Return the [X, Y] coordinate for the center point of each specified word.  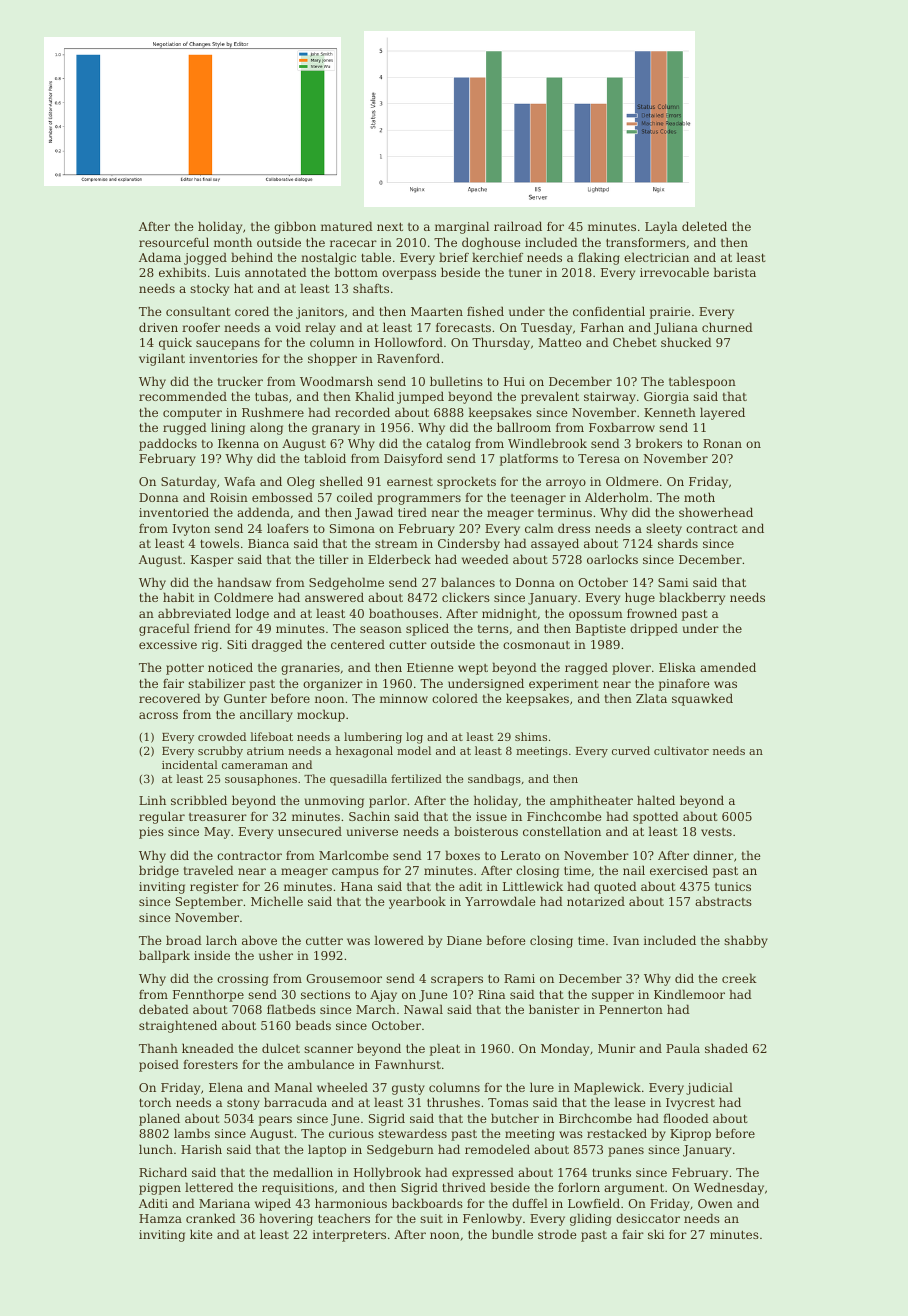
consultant [198, 311]
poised [159, 1065]
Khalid [374, 396]
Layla [661, 227]
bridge [159, 871]
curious [351, 1133]
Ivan [626, 940]
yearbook [417, 902]
